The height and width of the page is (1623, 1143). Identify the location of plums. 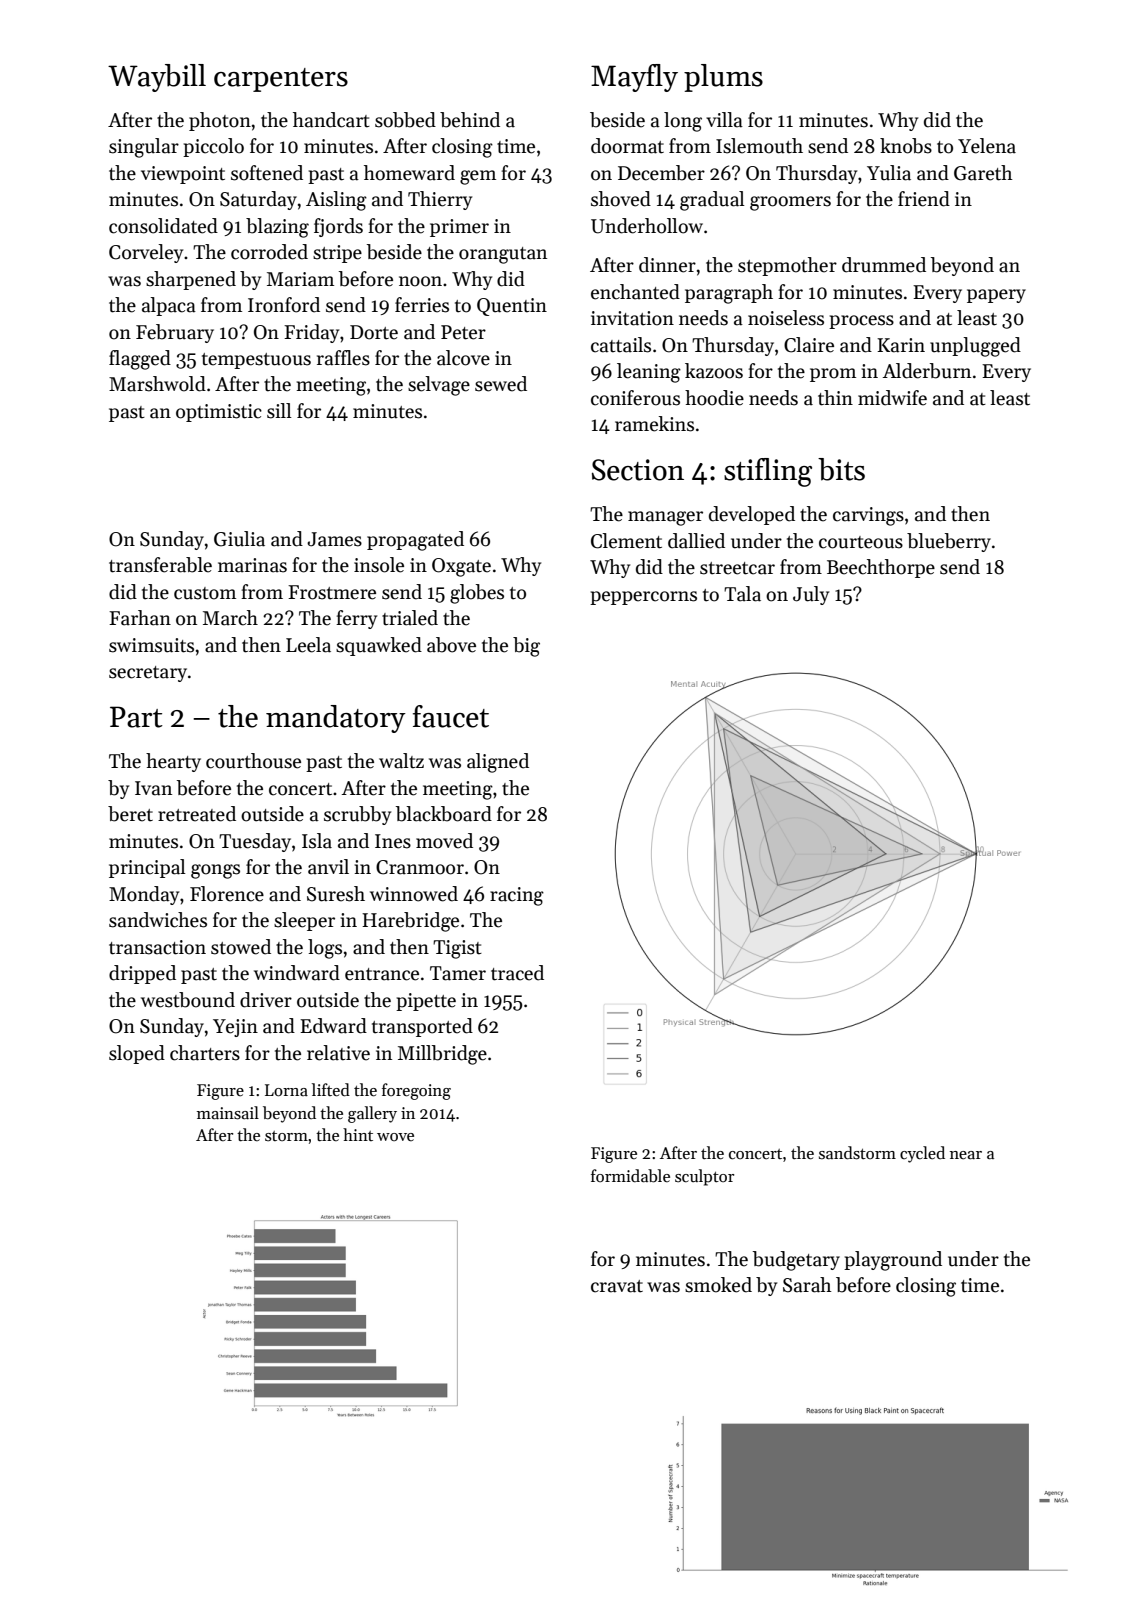
(723, 78).
